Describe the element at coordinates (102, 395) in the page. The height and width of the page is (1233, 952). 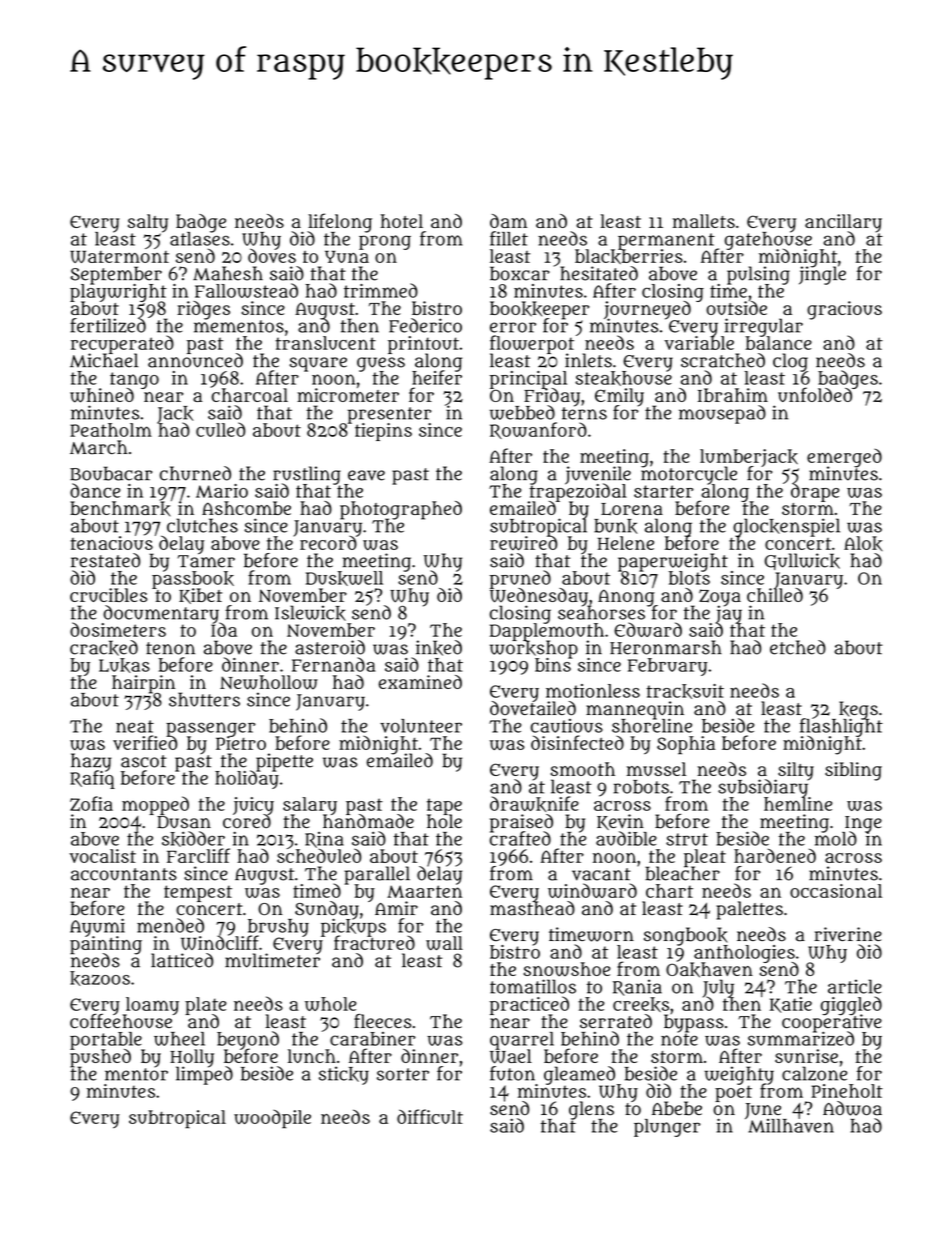
I see `whined` at that location.
